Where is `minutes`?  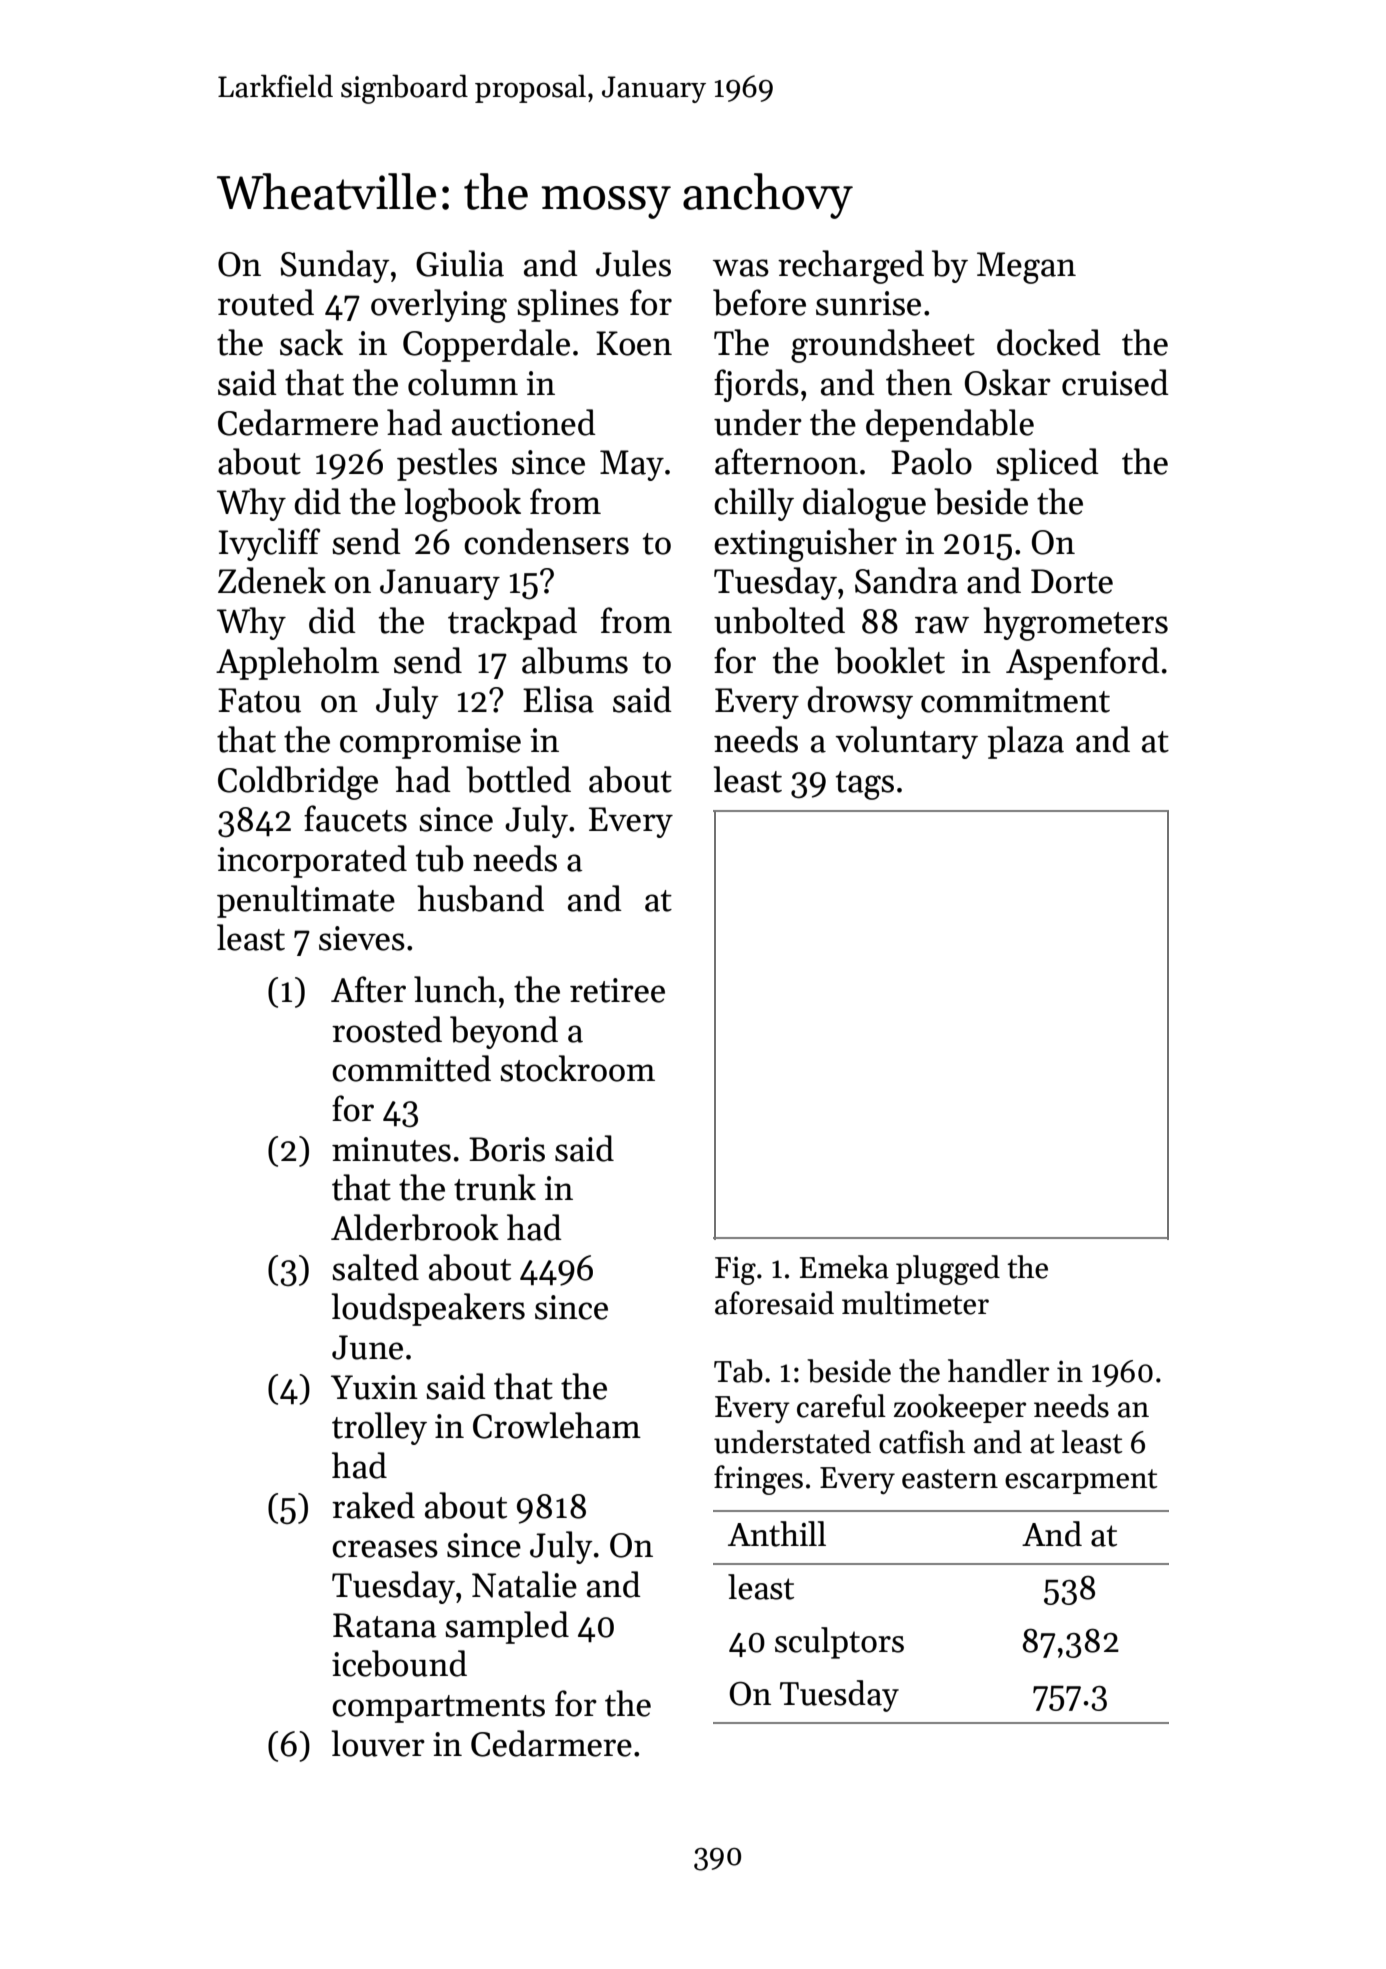 minutes is located at coordinates (391, 1149).
